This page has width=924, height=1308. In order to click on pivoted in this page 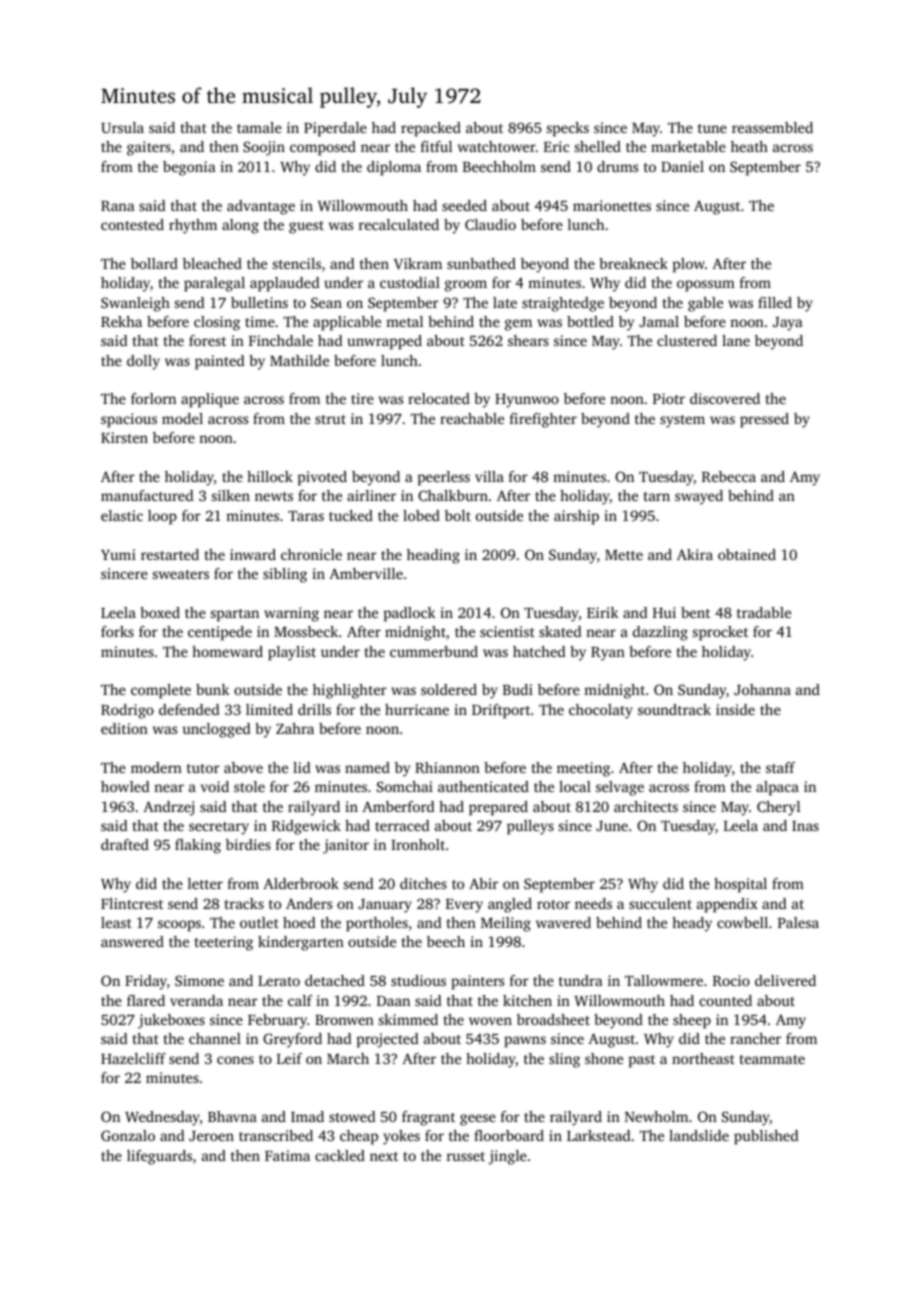, I will do `click(322, 478)`.
